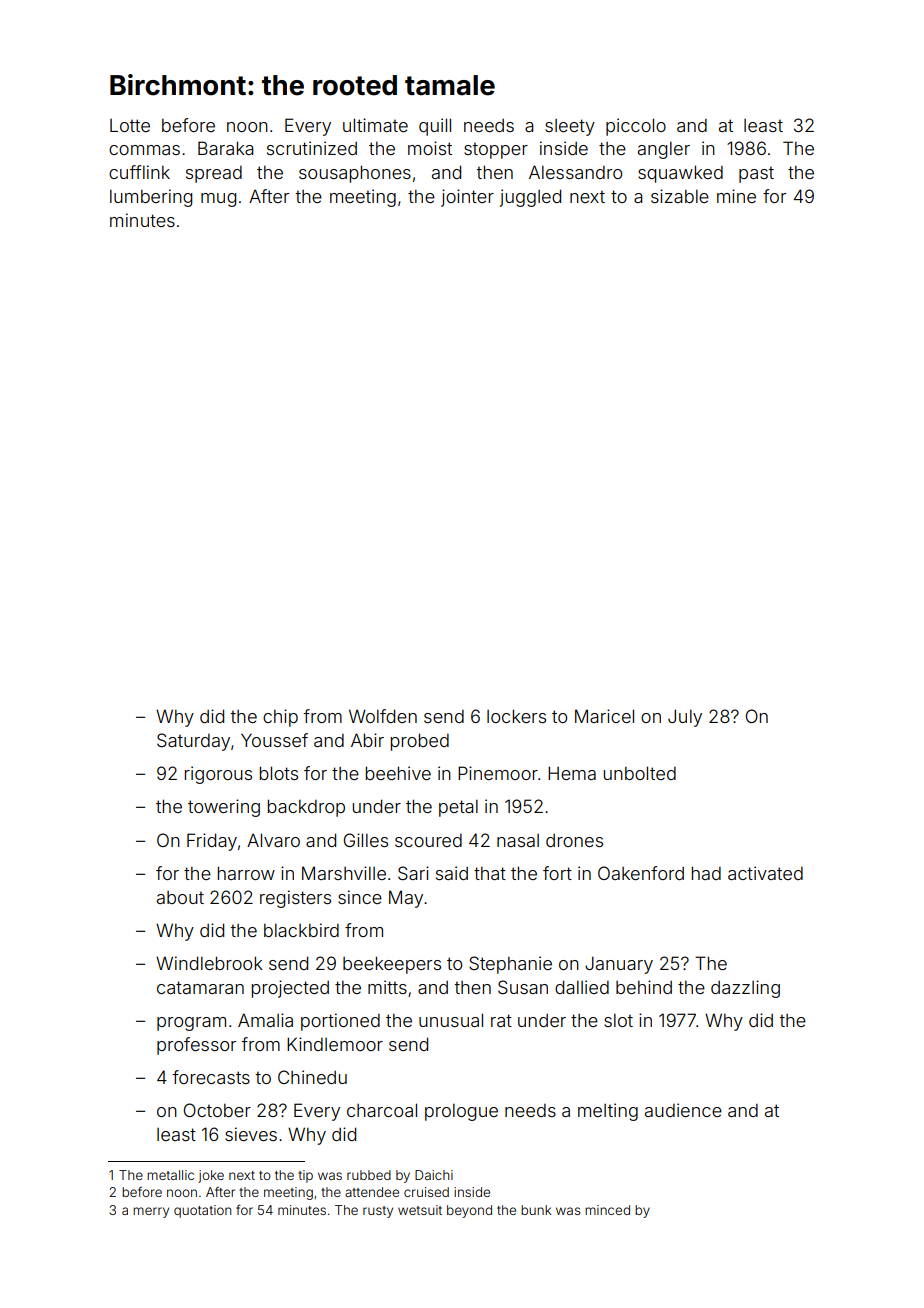  What do you see at coordinates (636, 127) in the screenshot?
I see `piccolo` at bounding box center [636, 127].
